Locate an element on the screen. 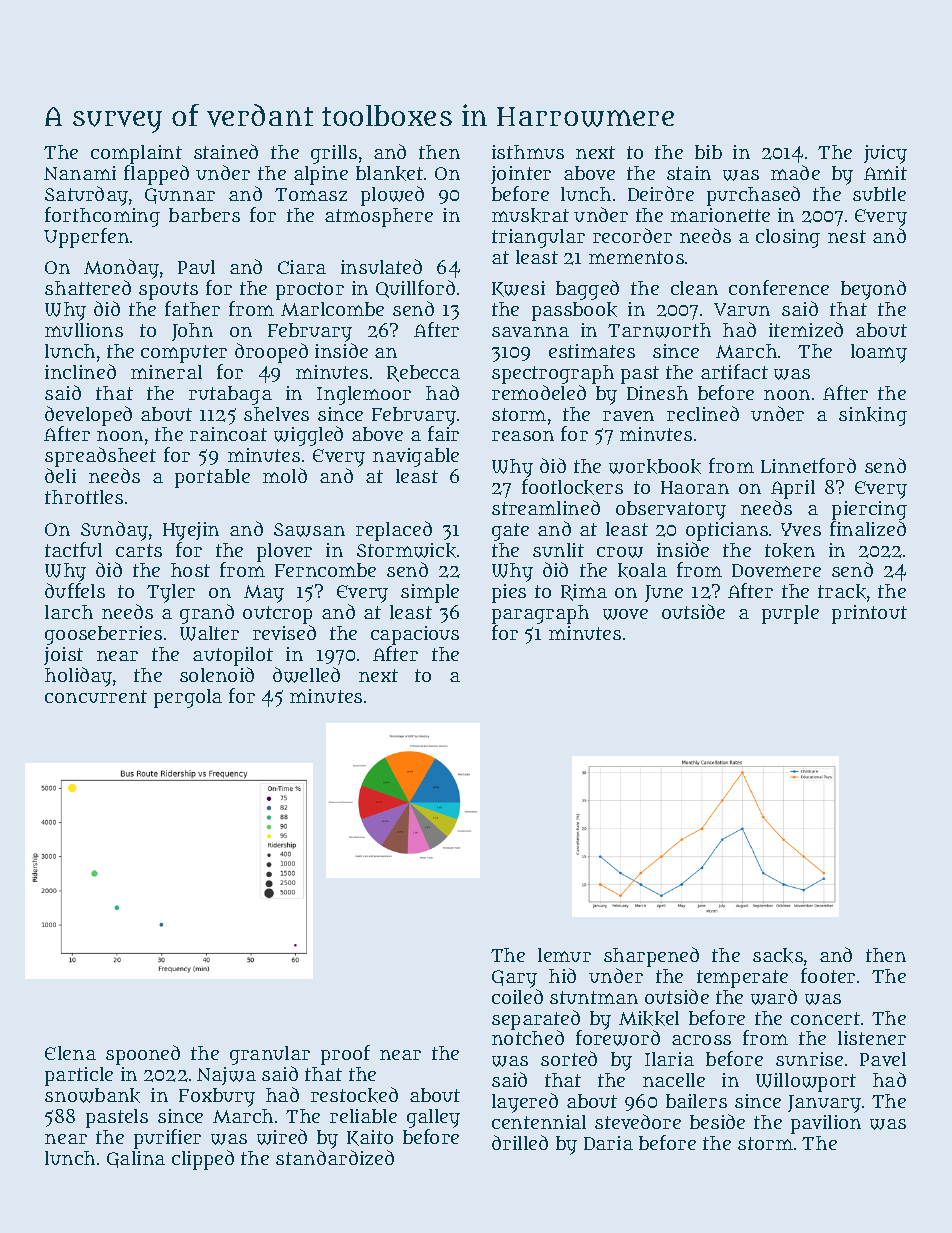 The image size is (952, 1233). printout is located at coordinates (869, 614).
